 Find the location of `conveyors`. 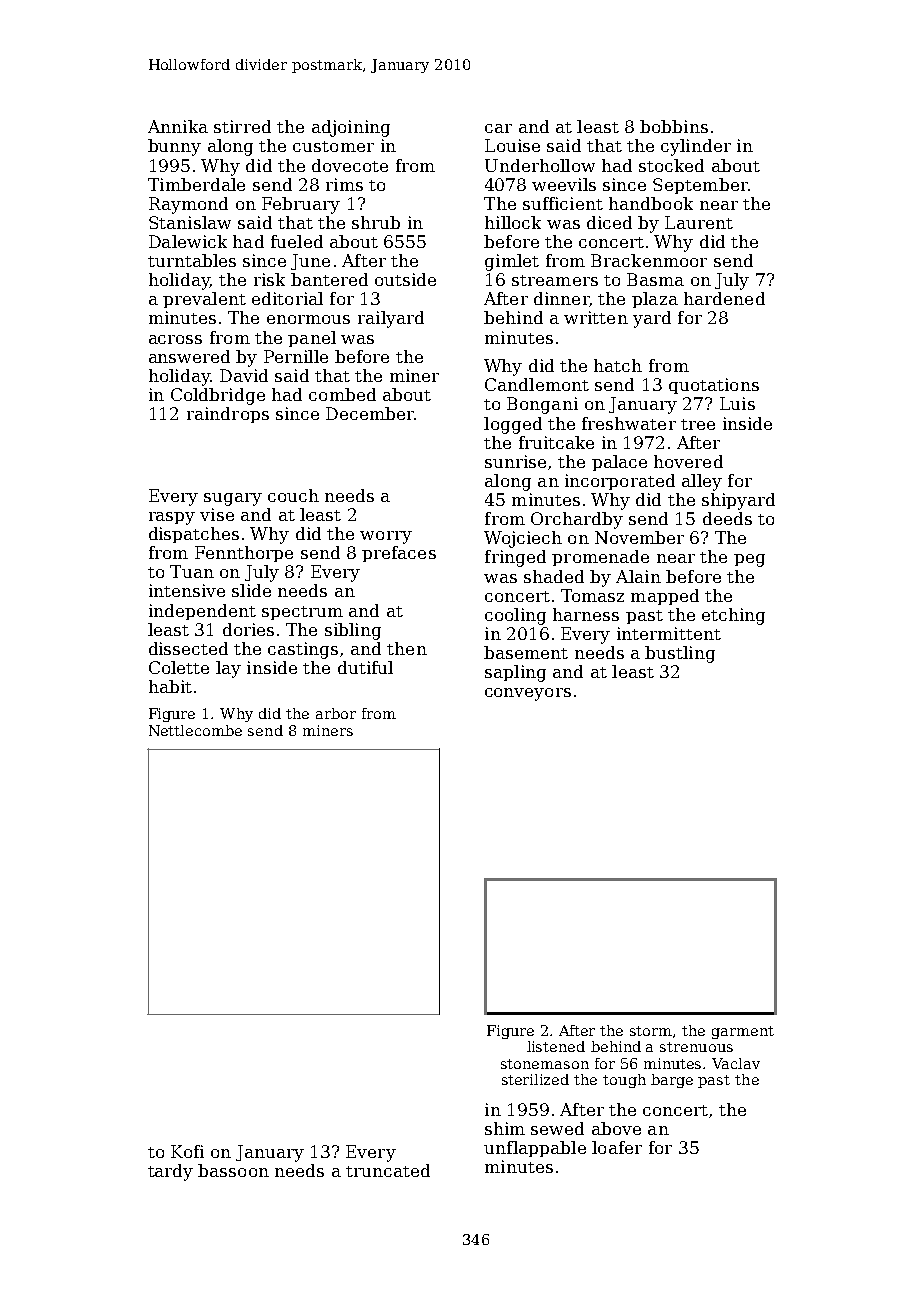

conveyors is located at coordinates (528, 694).
